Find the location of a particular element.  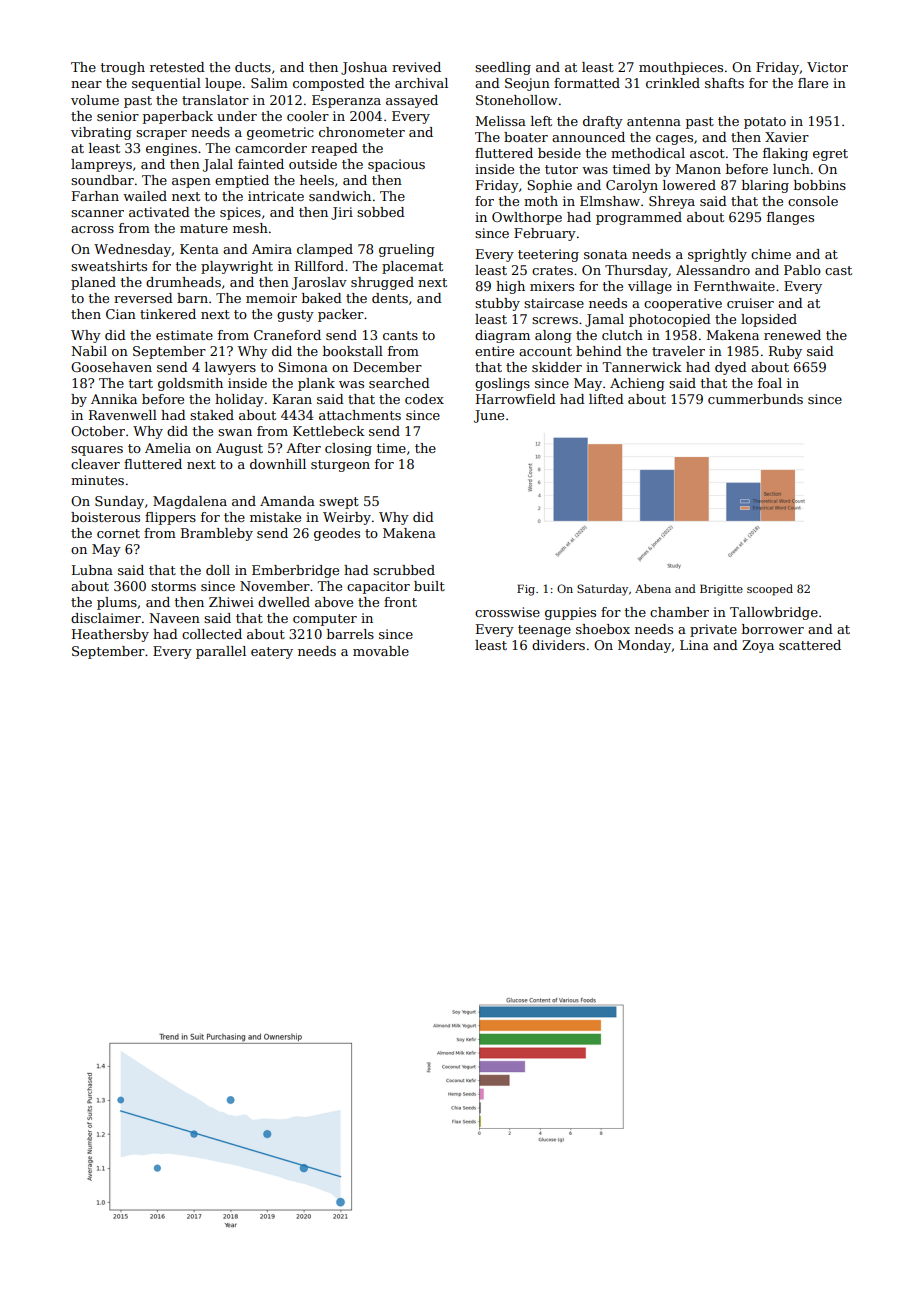

trough is located at coordinates (123, 68).
